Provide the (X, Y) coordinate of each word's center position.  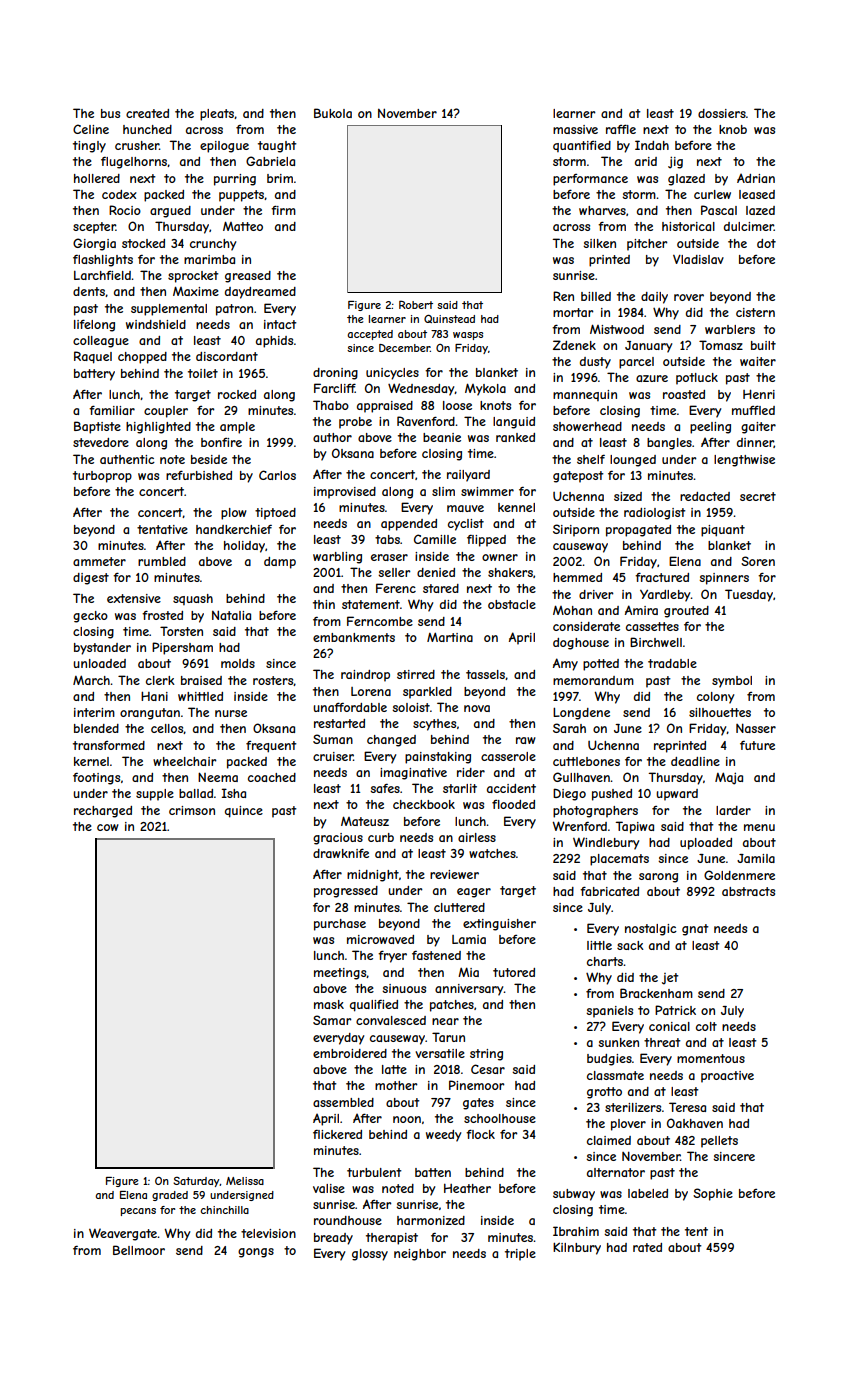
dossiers (722, 113)
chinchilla (224, 1210)
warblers (730, 329)
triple (520, 1255)
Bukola (333, 113)
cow (108, 827)
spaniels (609, 1012)
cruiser (333, 756)
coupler (166, 412)
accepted (370, 335)
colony (715, 698)
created (147, 113)
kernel (91, 761)
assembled (343, 1102)
